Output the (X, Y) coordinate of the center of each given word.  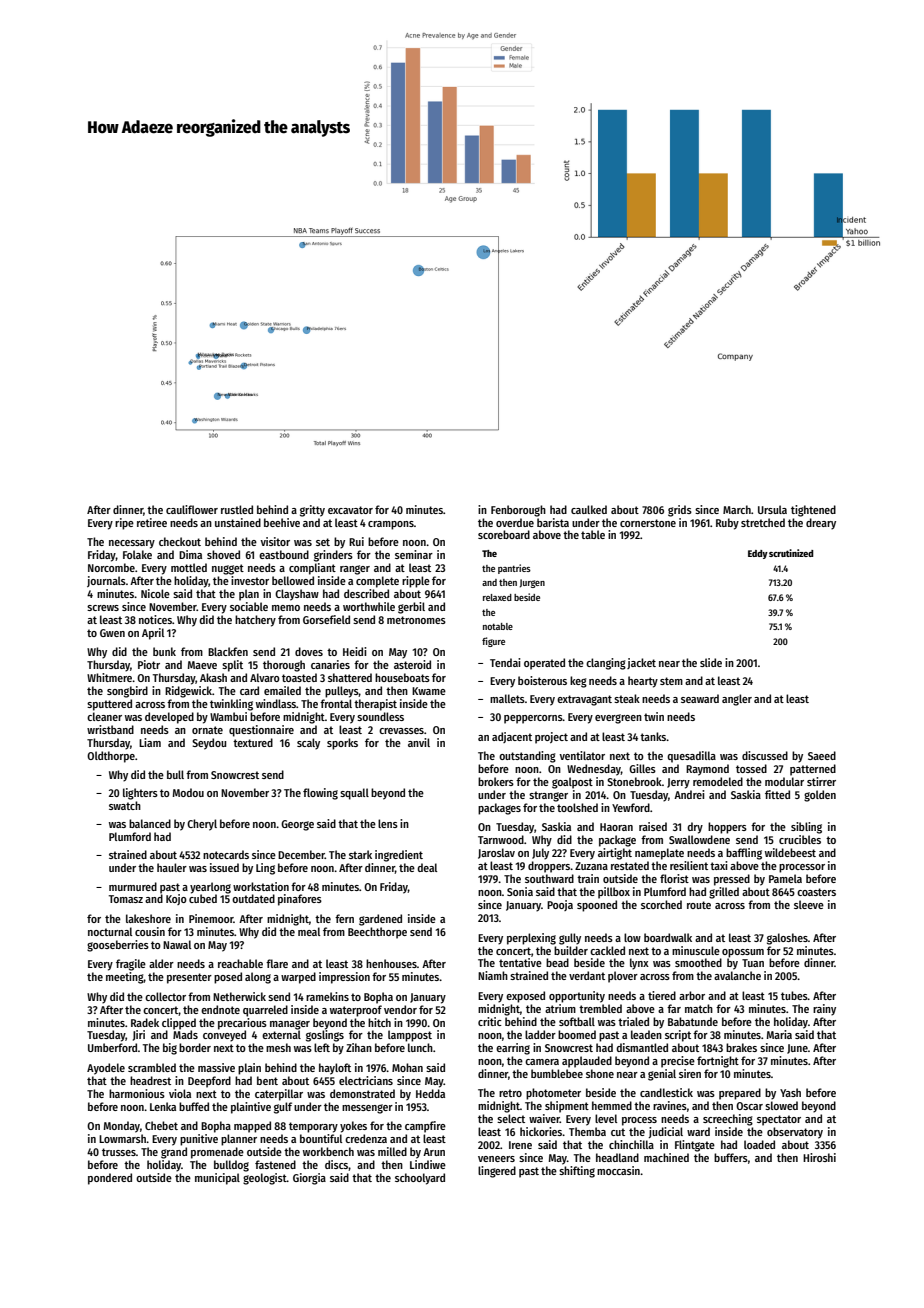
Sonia (520, 891)
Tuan (753, 963)
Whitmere (109, 677)
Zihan (359, 1047)
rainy (824, 1010)
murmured (133, 886)
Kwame (429, 691)
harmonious (137, 1093)
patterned (813, 770)
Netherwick (239, 996)
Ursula (772, 509)
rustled (237, 509)
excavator (350, 510)
